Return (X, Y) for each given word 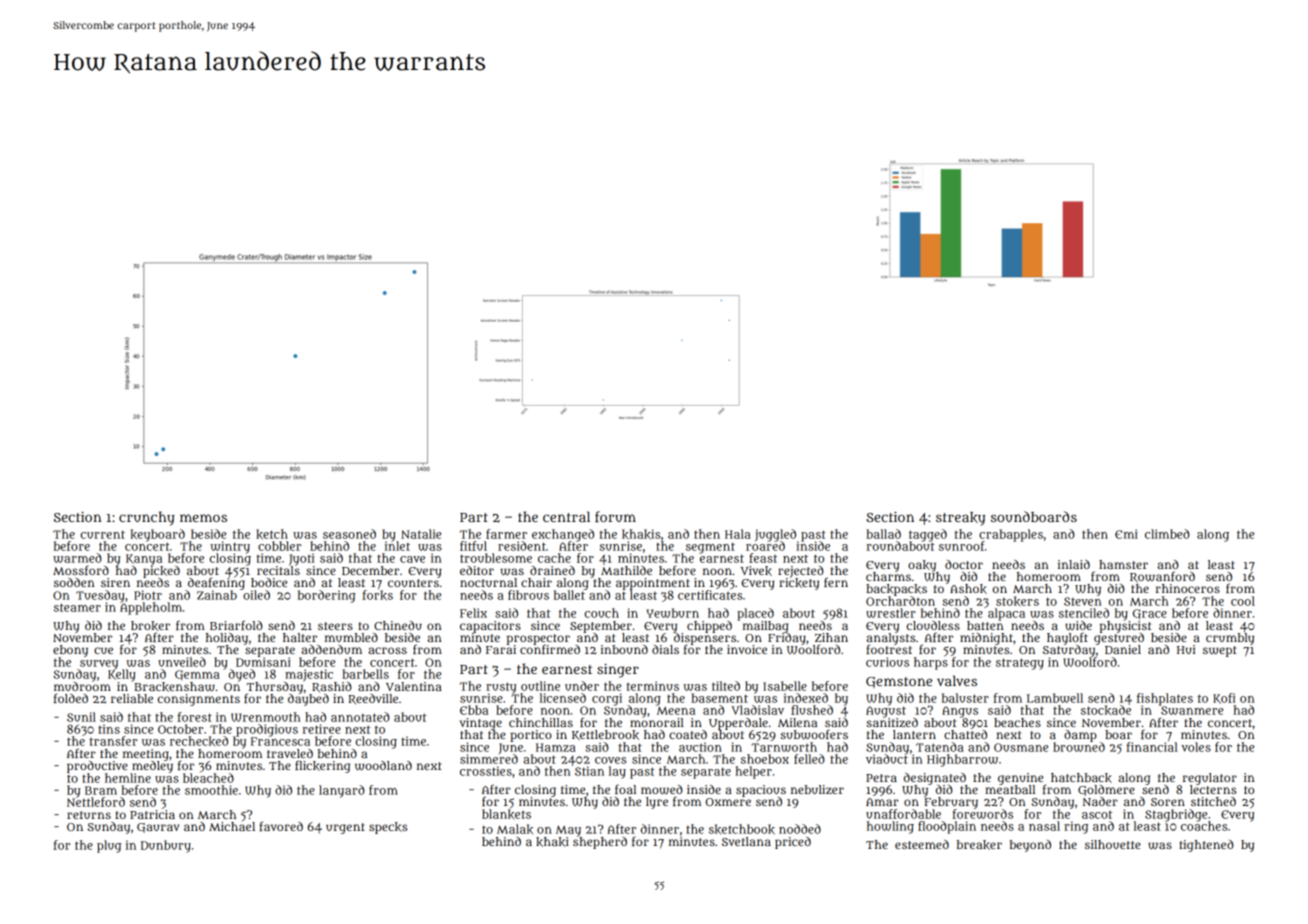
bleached (208, 778)
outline (540, 686)
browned (1079, 747)
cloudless (933, 625)
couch (602, 613)
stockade (1106, 710)
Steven (1083, 601)
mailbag (765, 627)
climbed (1167, 534)
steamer (77, 607)
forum (615, 516)
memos (203, 518)
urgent (345, 828)
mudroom (82, 686)
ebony (70, 651)
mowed (662, 790)
